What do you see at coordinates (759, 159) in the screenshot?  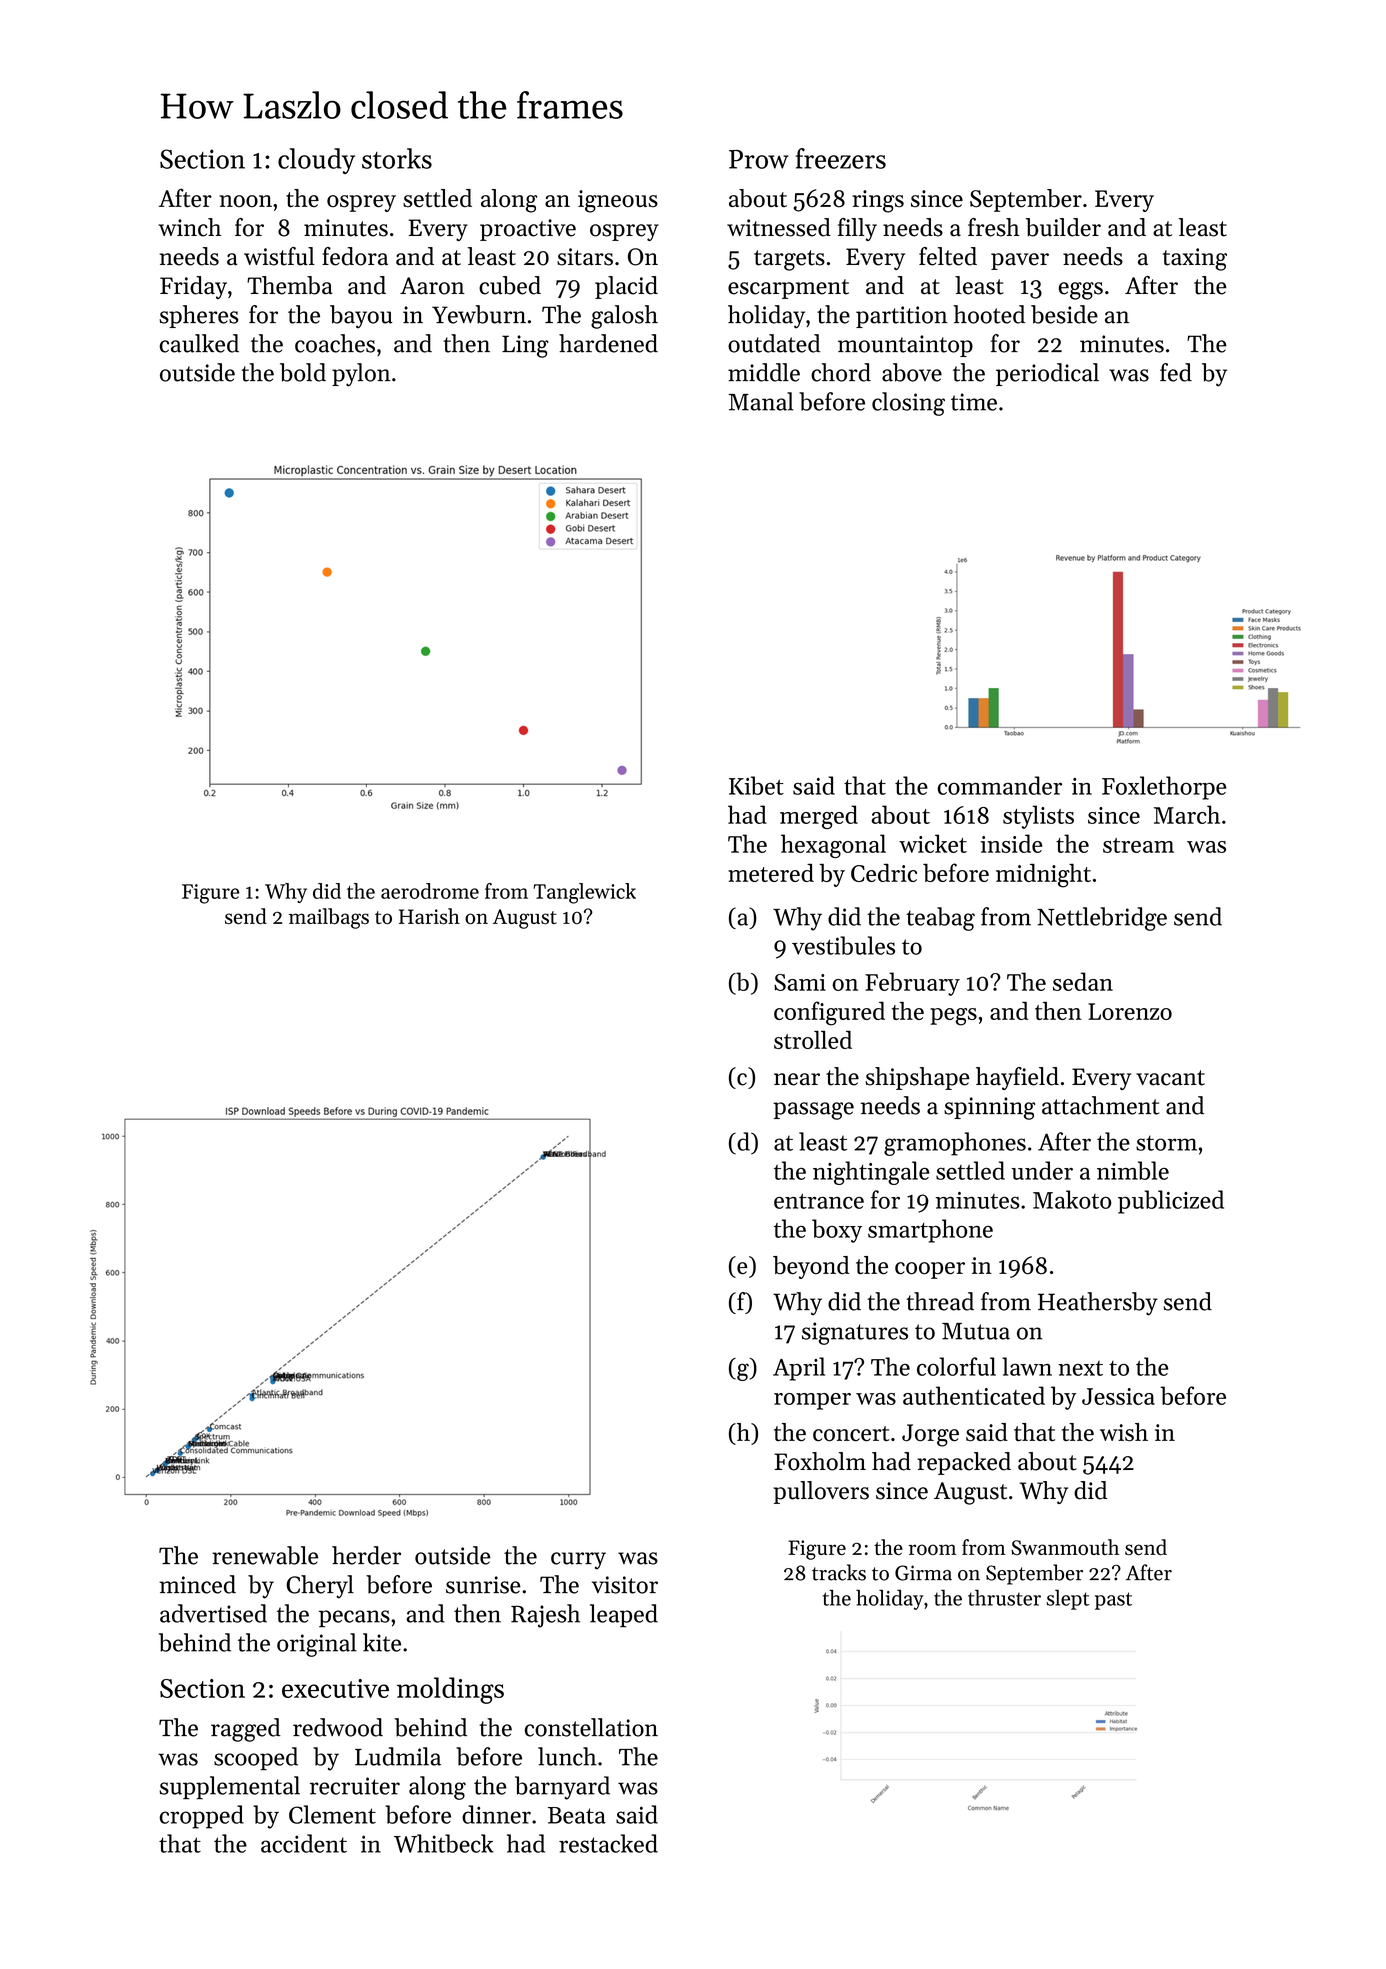 I see `Prow` at bounding box center [759, 159].
